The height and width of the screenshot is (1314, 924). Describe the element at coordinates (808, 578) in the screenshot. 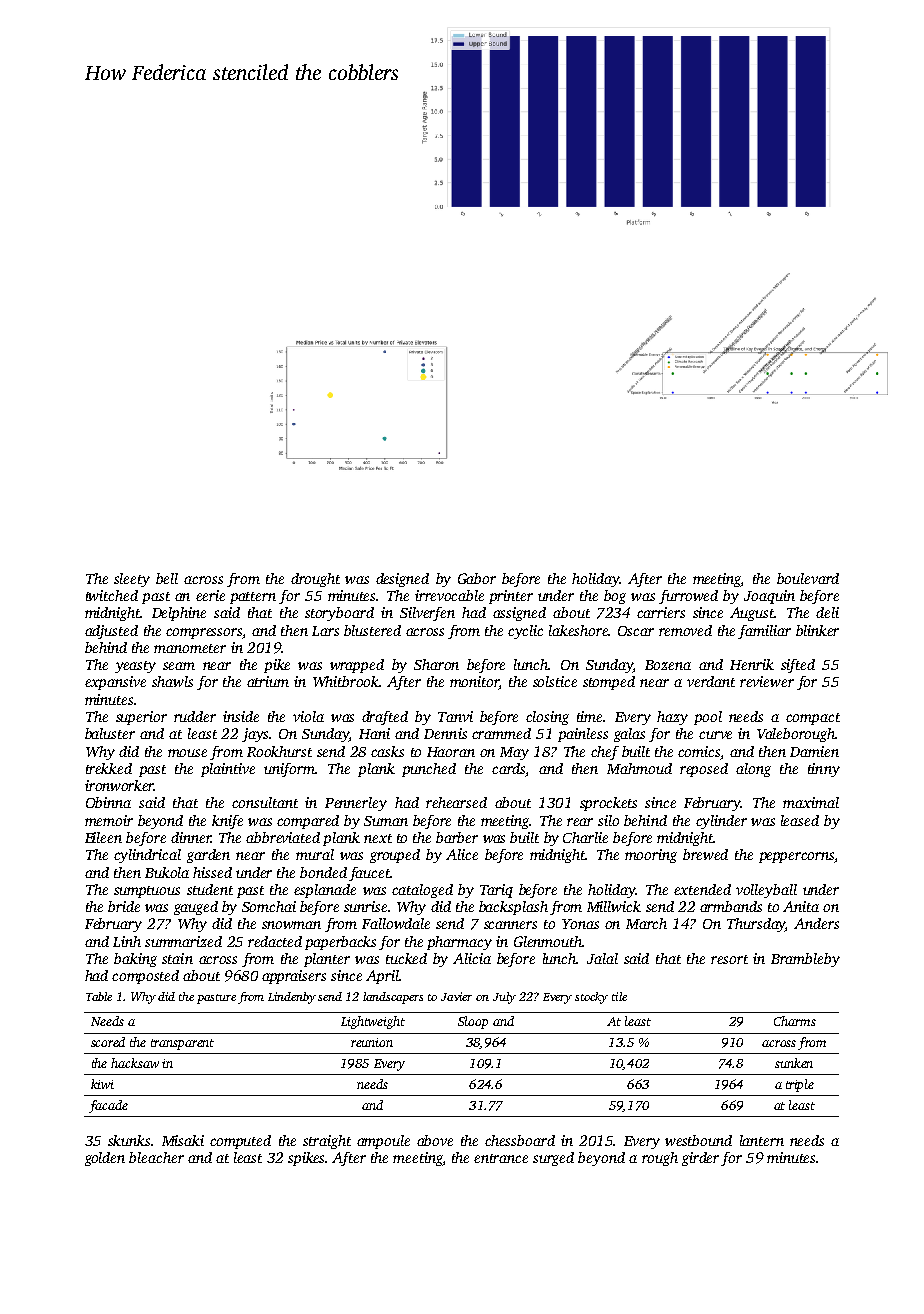

I see `boulevard` at that location.
